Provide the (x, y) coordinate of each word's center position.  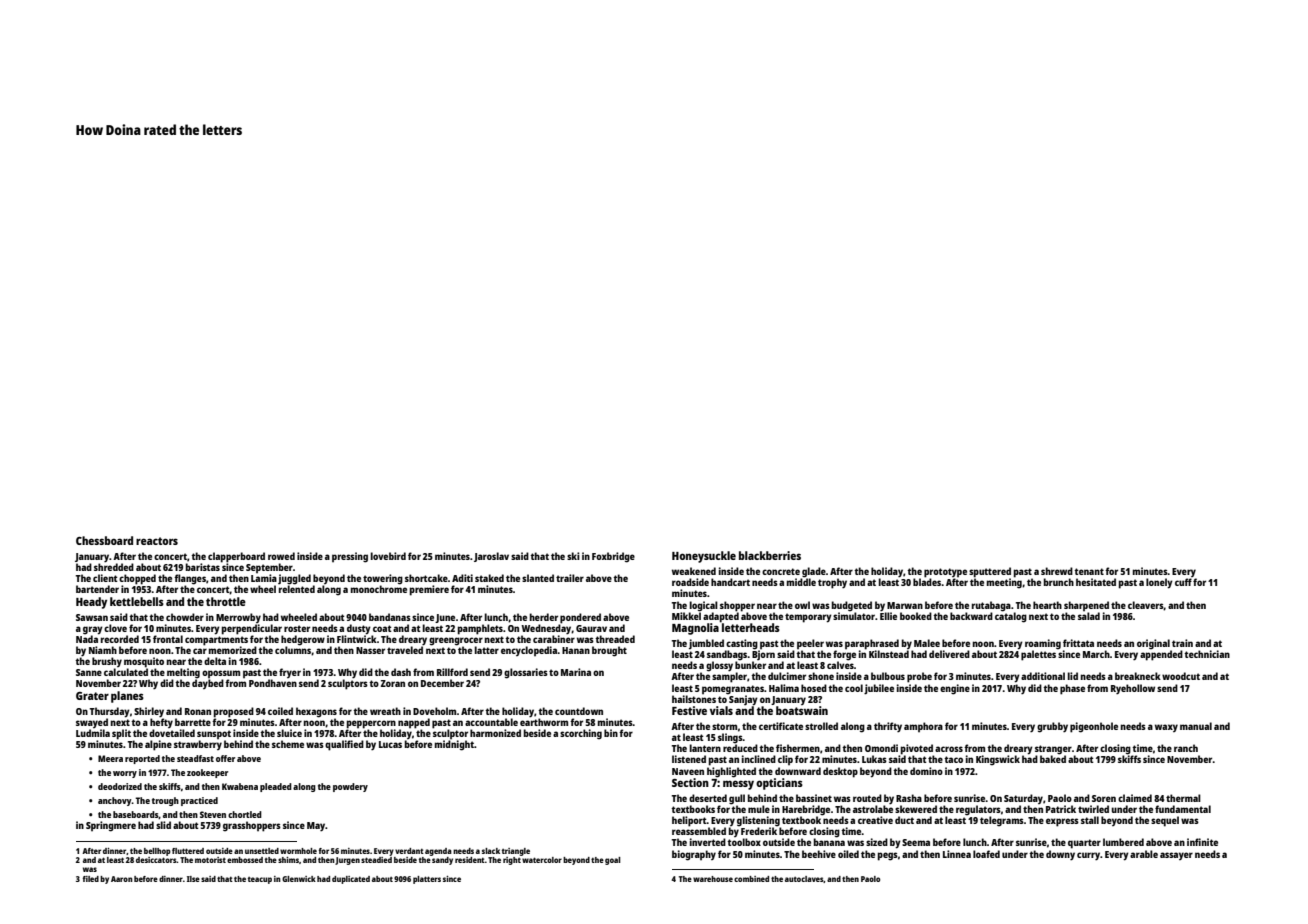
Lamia (264, 578)
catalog (1011, 617)
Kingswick (998, 760)
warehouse (713, 879)
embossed (245, 860)
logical (704, 606)
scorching (581, 734)
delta (215, 661)
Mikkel (686, 615)
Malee (927, 643)
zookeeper (207, 773)
